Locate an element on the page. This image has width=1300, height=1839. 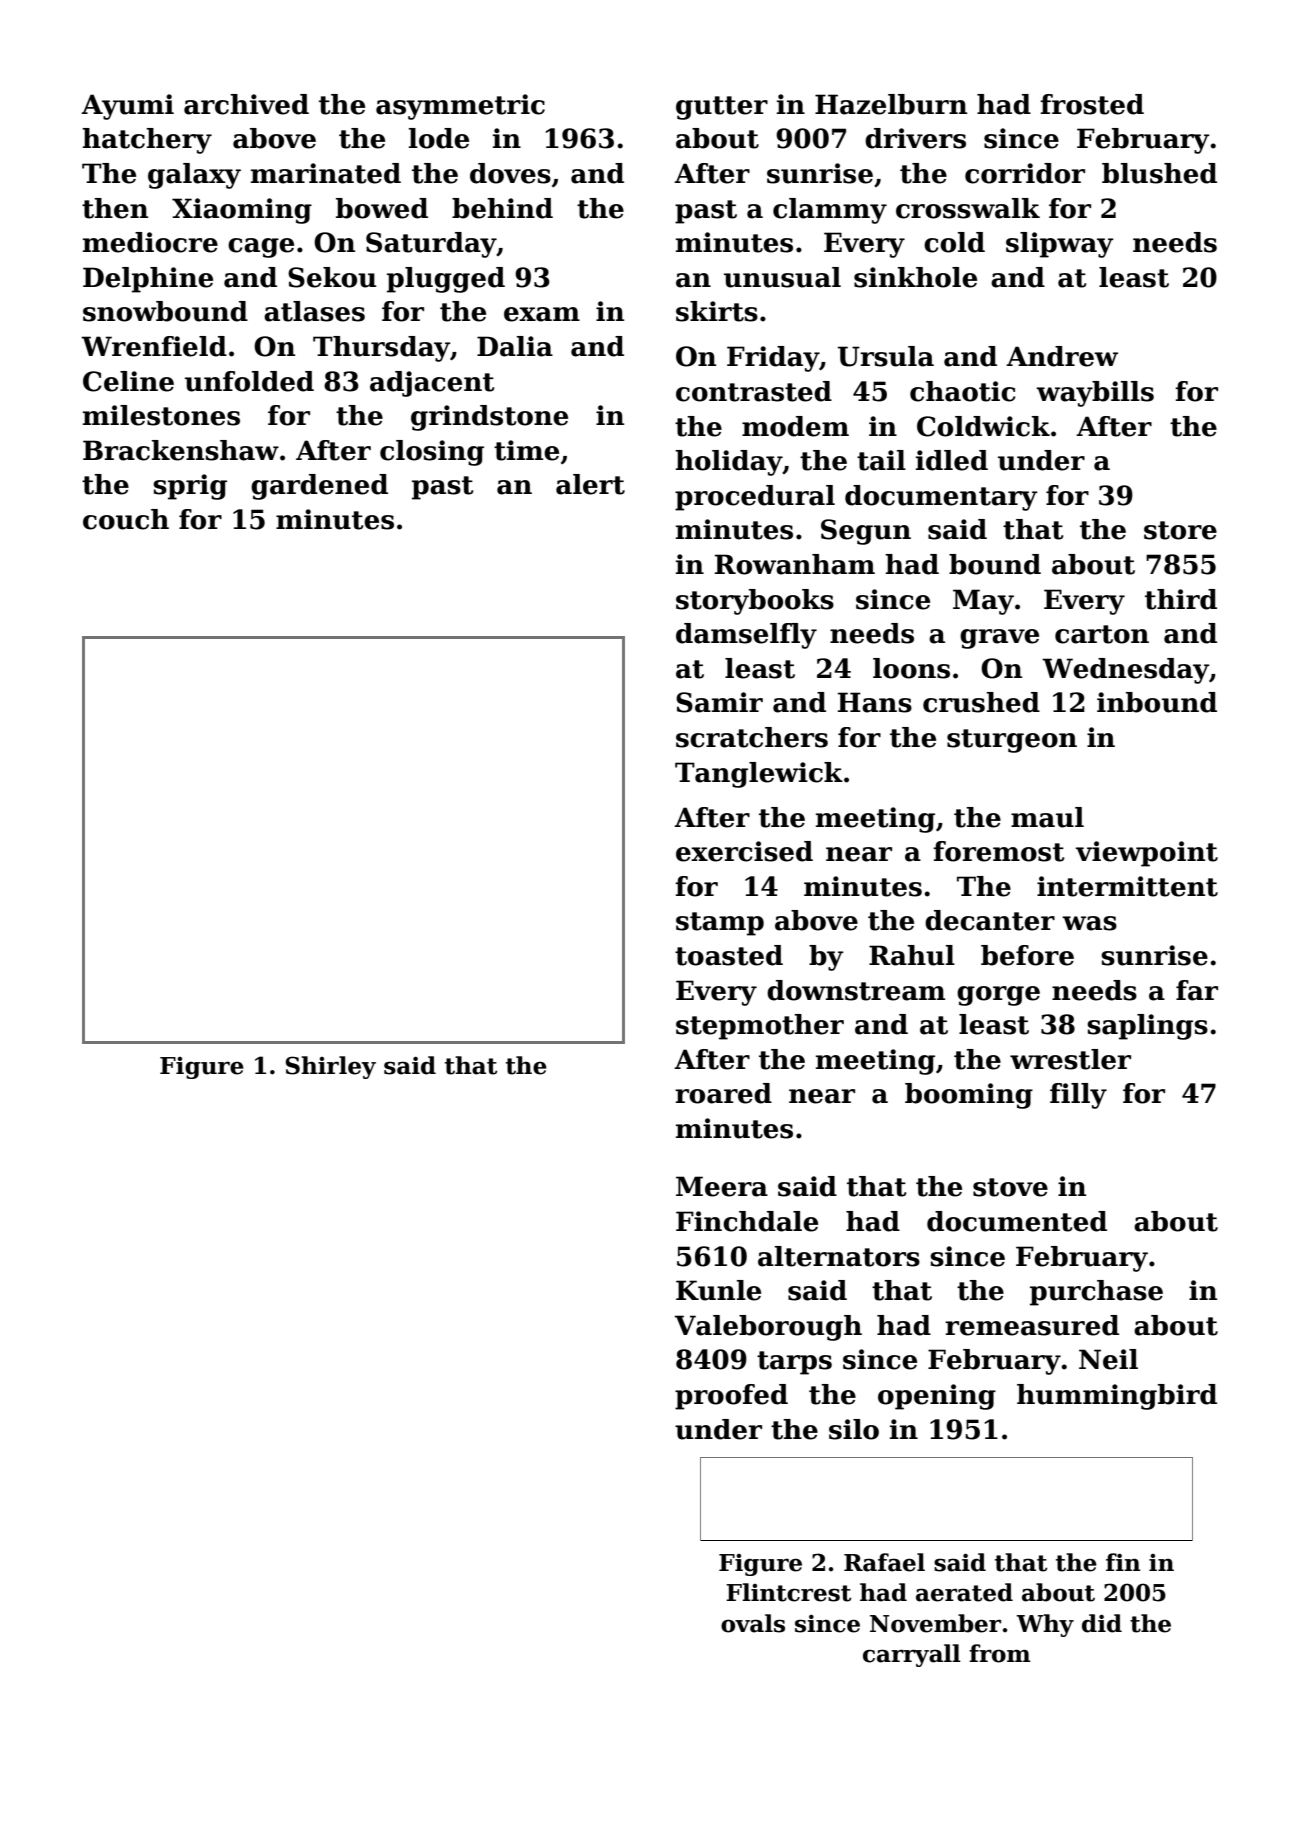
from is located at coordinates (1000, 1653).
